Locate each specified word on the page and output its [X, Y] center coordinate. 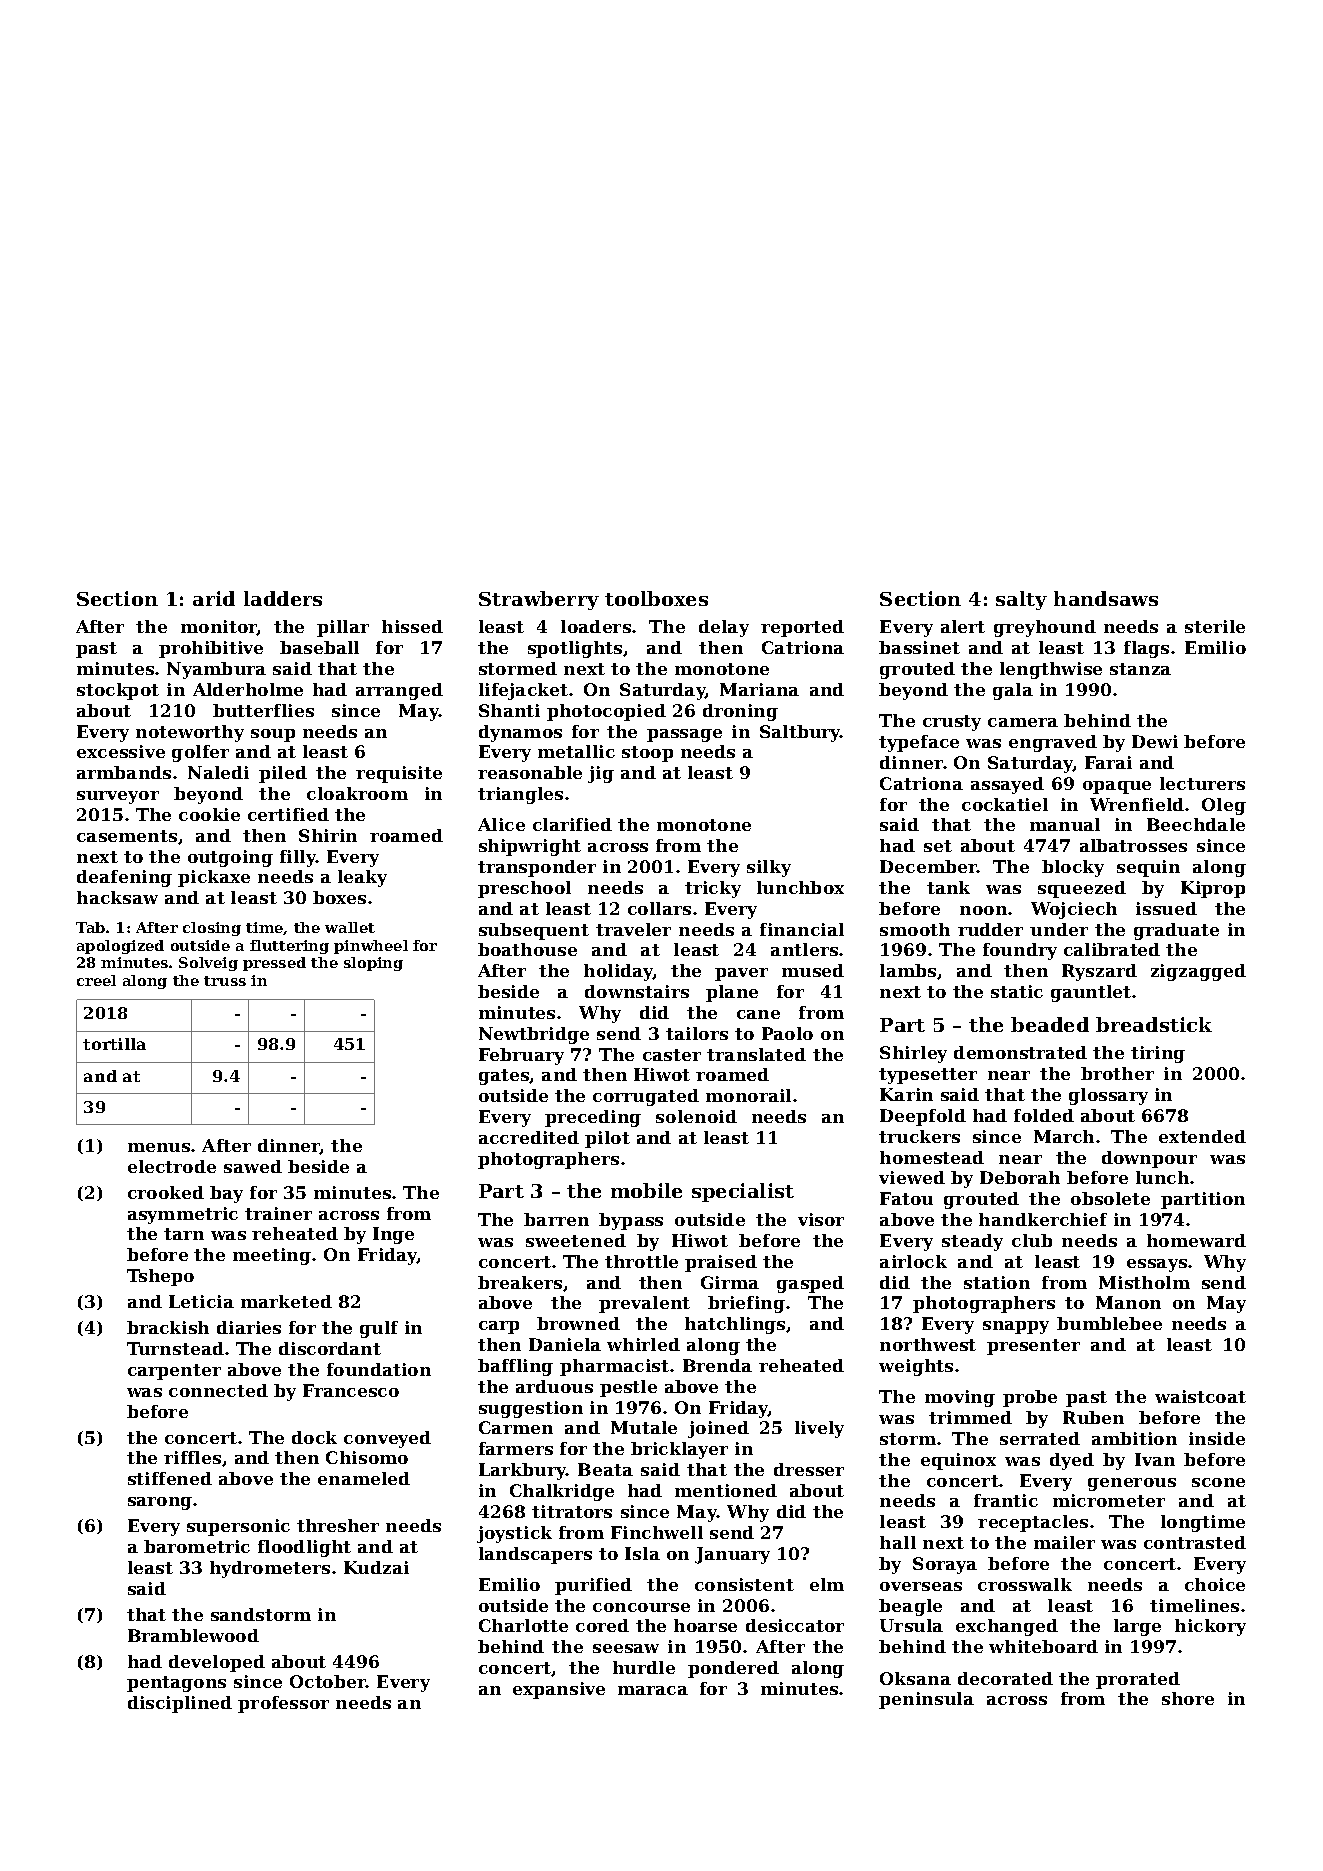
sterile [1215, 626]
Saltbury [800, 733]
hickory [1210, 1627]
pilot [607, 1139]
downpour [1149, 1159]
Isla [642, 1553]
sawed [253, 1166]
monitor [219, 627]
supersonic [238, 1527]
